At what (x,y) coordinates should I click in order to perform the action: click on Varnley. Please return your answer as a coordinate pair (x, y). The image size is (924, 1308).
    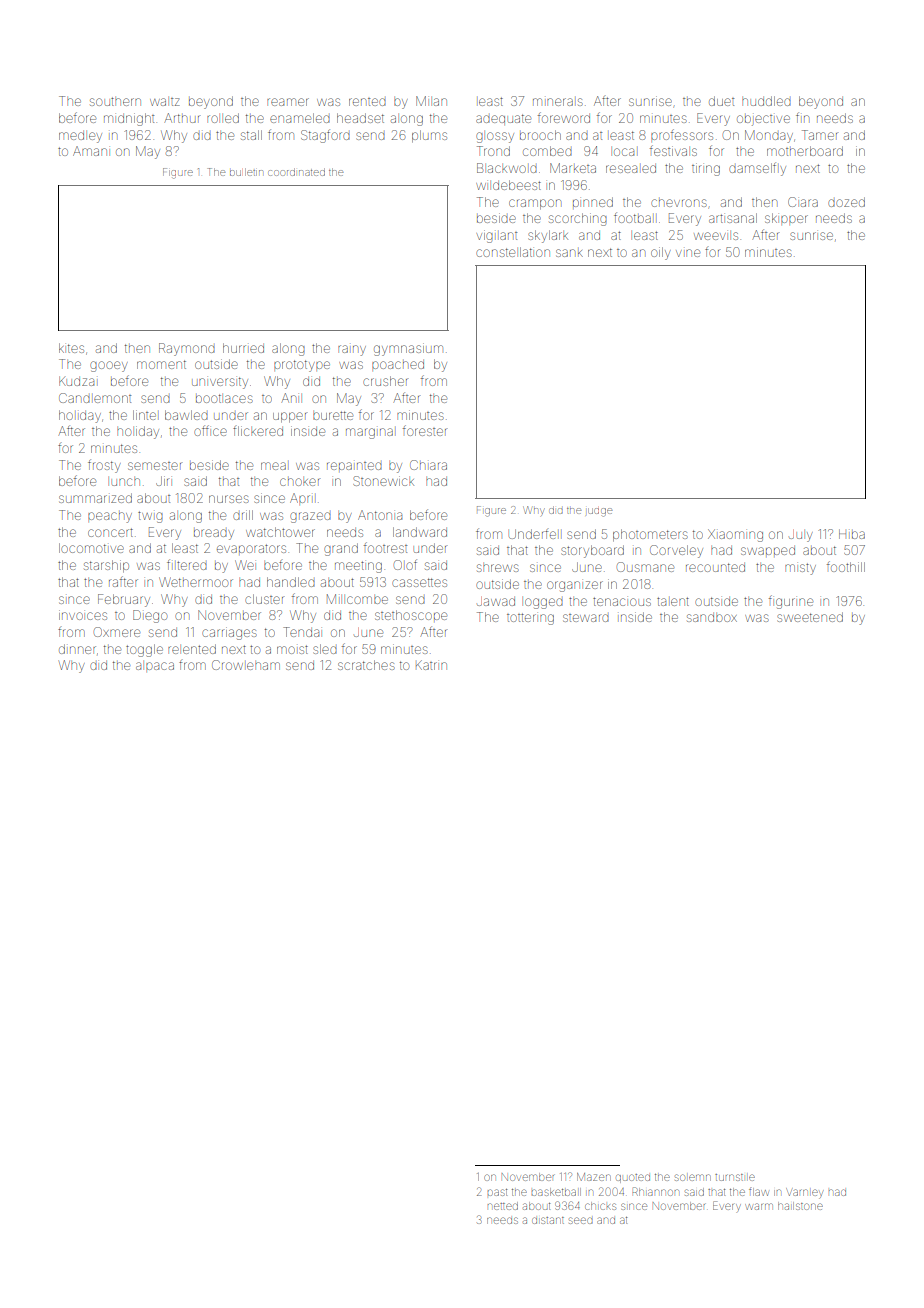
    Looking at the image, I should click on (804, 1193).
